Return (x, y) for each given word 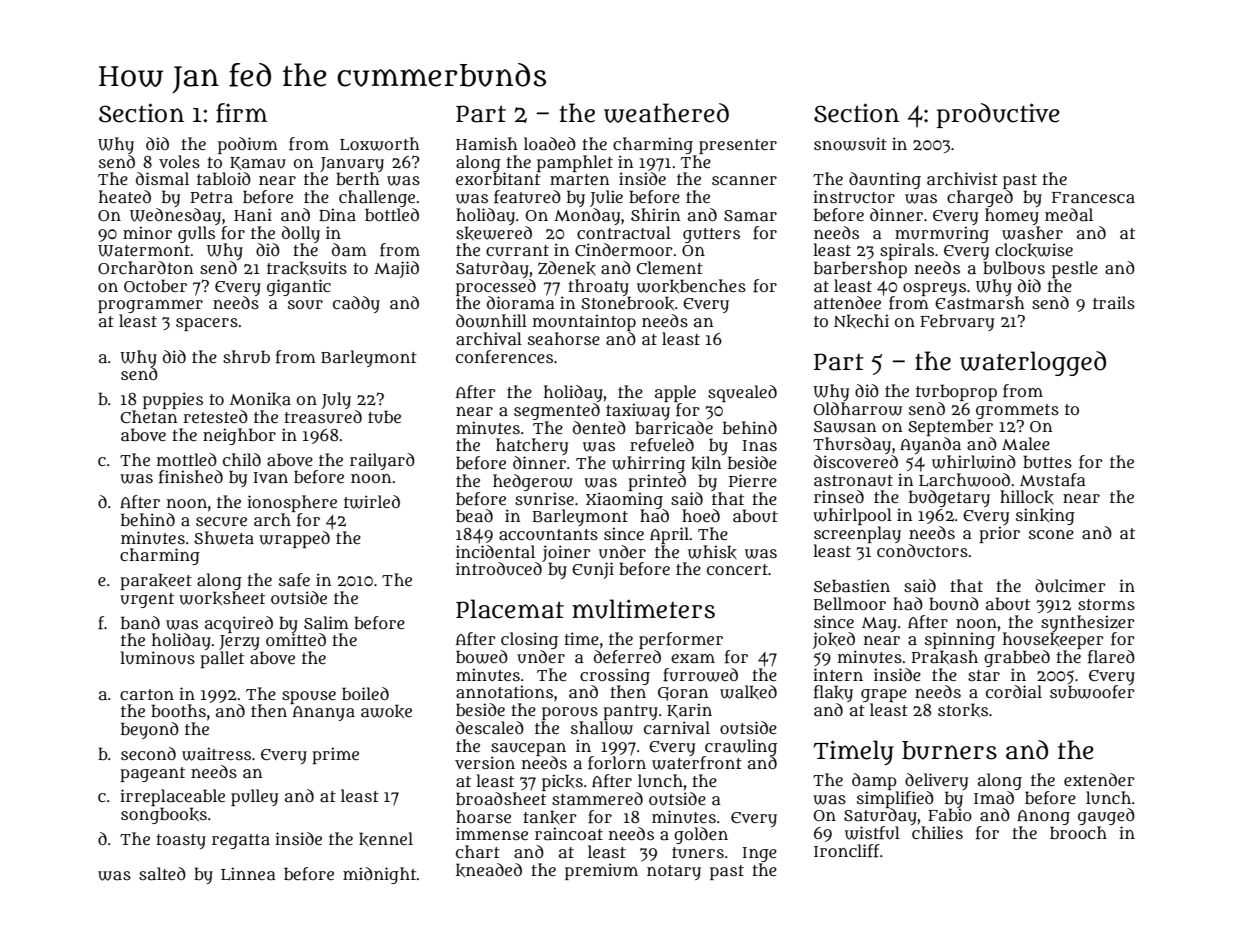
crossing (615, 676)
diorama (521, 302)
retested (216, 416)
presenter (738, 146)
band (140, 622)
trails (1114, 302)
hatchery (532, 446)
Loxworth (379, 144)
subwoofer (1092, 692)
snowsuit (850, 144)
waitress (216, 754)
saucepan (528, 749)
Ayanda (930, 445)
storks (963, 710)
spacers (207, 324)
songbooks (164, 815)
